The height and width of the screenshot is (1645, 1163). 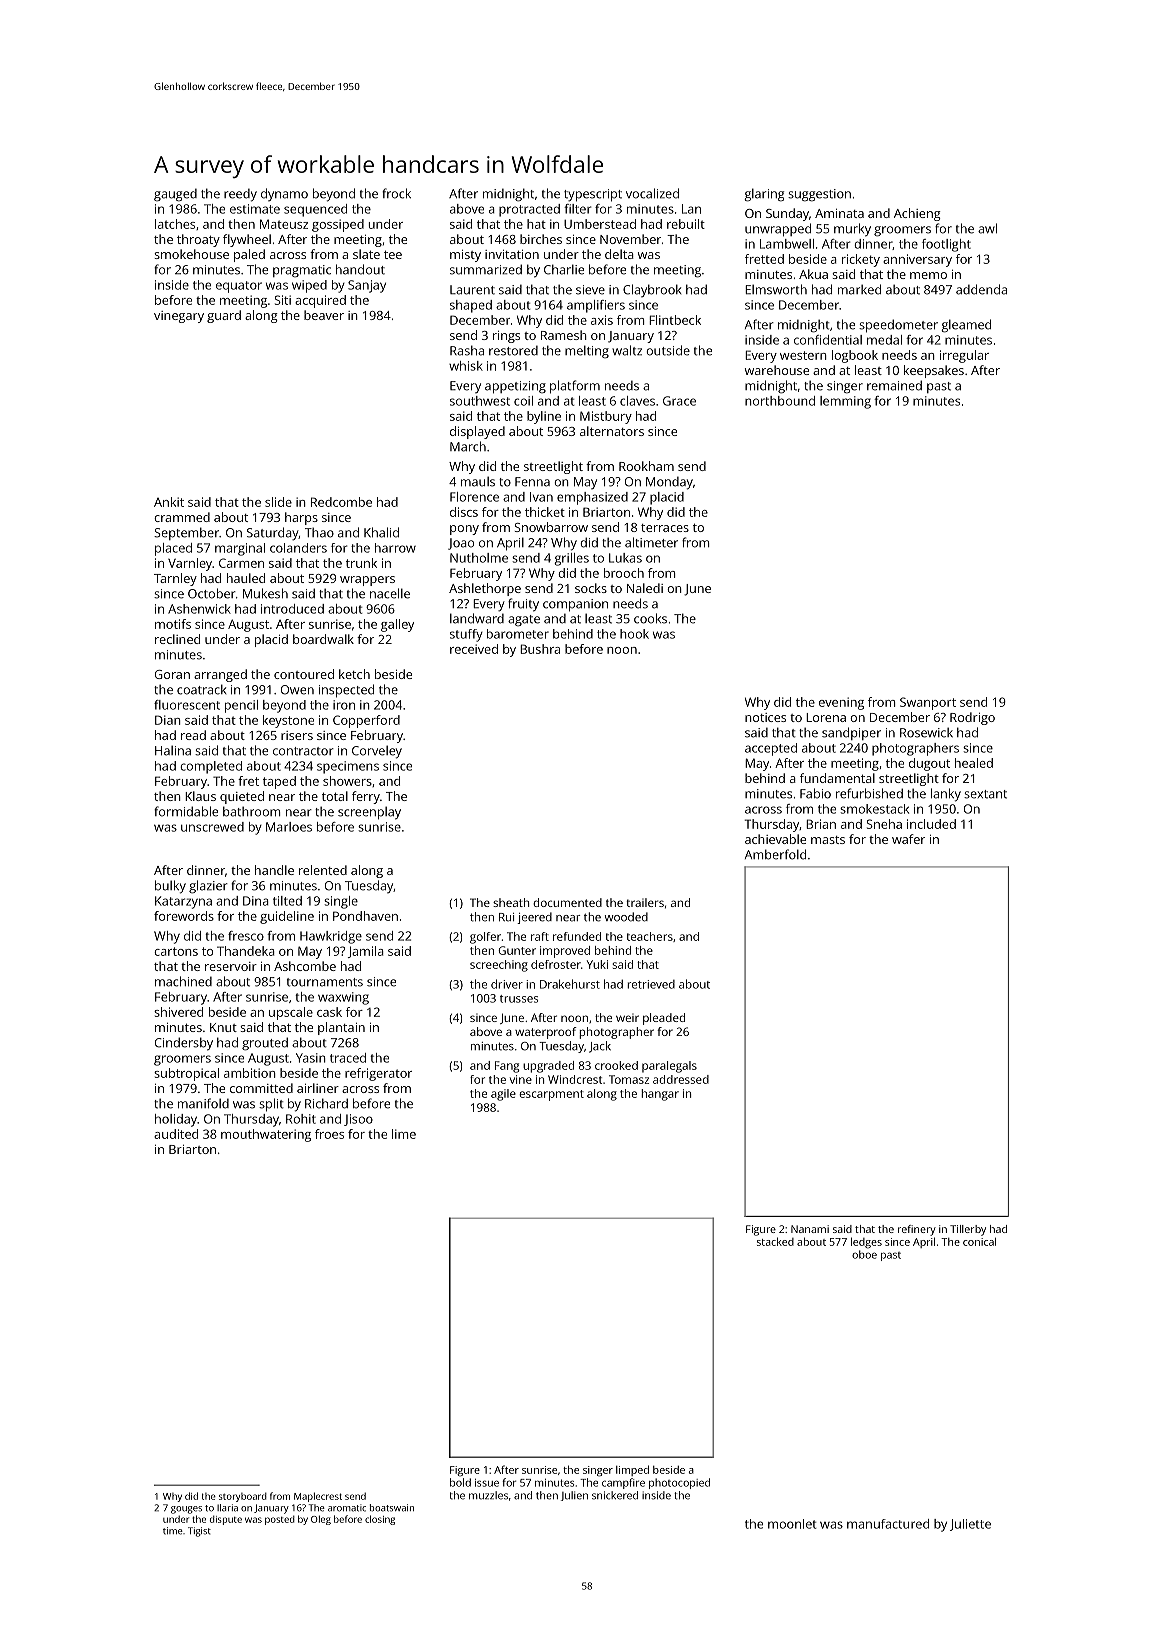 What do you see at coordinates (318, 1497) in the screenshot?
I see `Maplecrest` at bounding box center [318, 1497].
